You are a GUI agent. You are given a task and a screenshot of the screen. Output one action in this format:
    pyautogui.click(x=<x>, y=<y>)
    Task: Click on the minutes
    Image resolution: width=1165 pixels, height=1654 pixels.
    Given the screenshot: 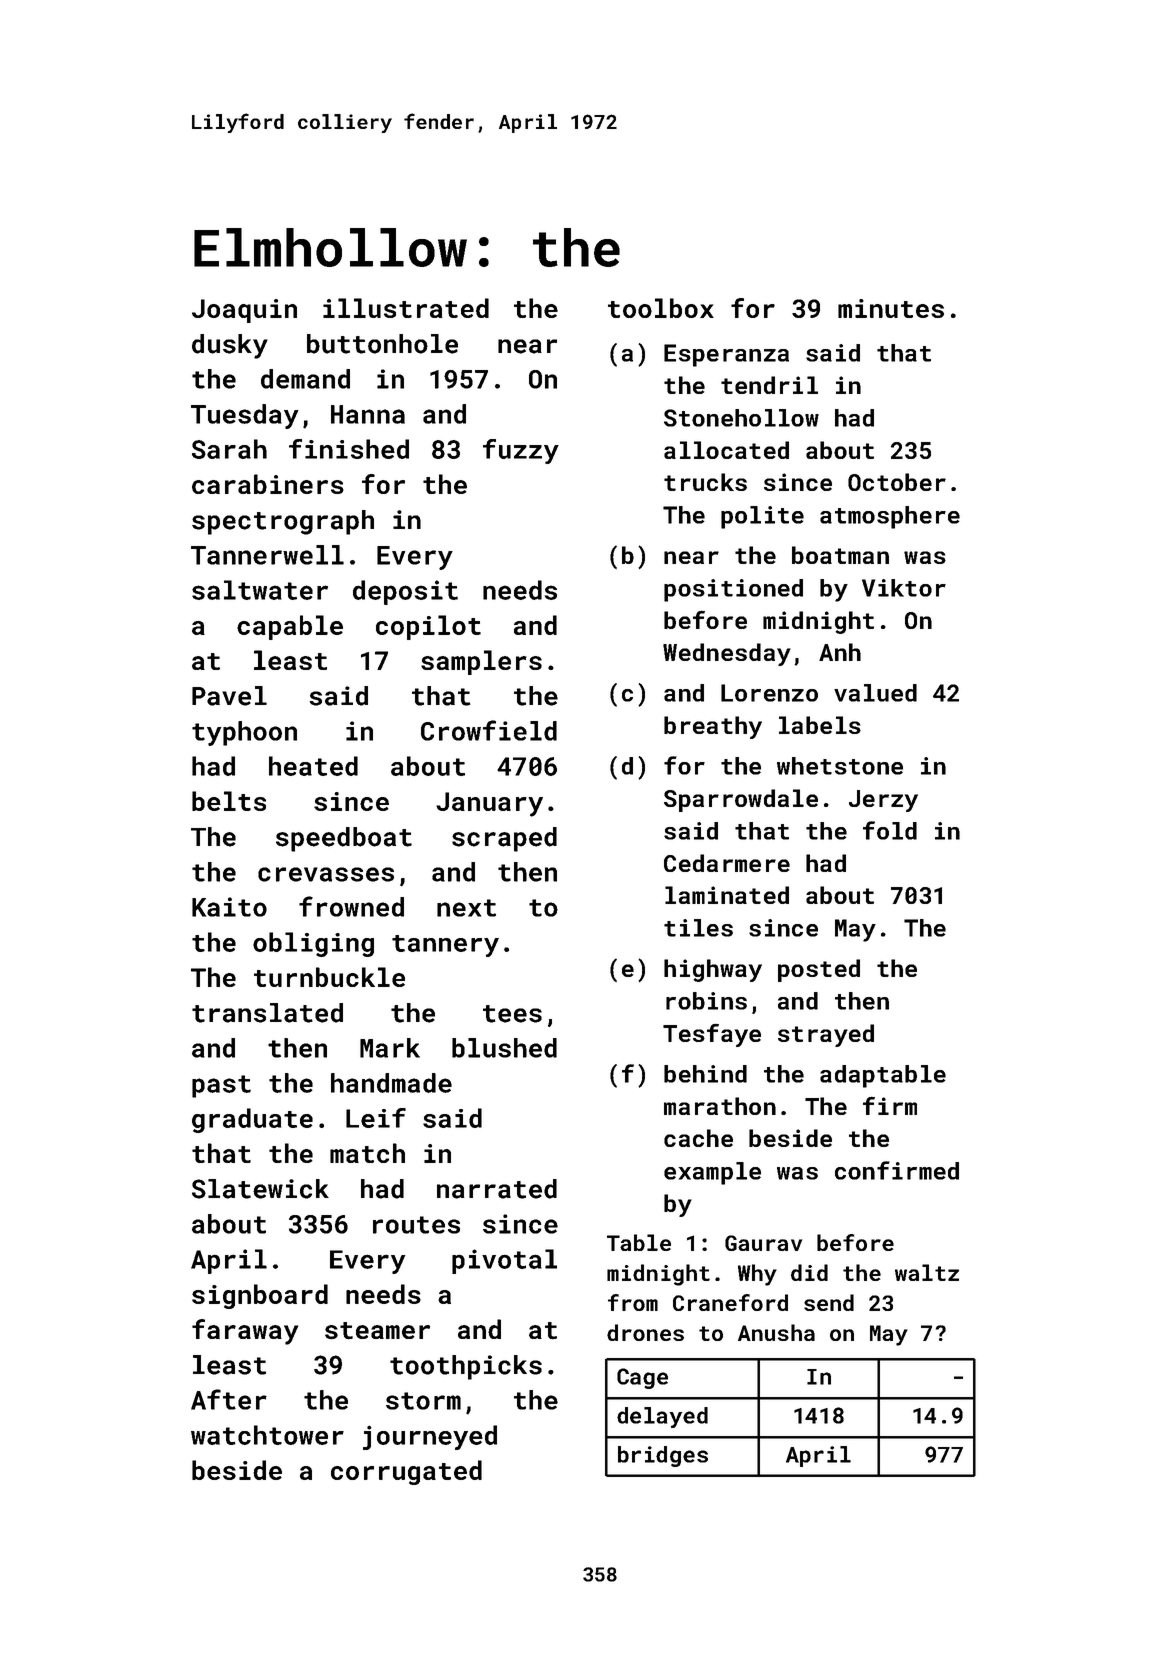 What is the action you would take?
    pyautogui.click(x=891, y=308)
